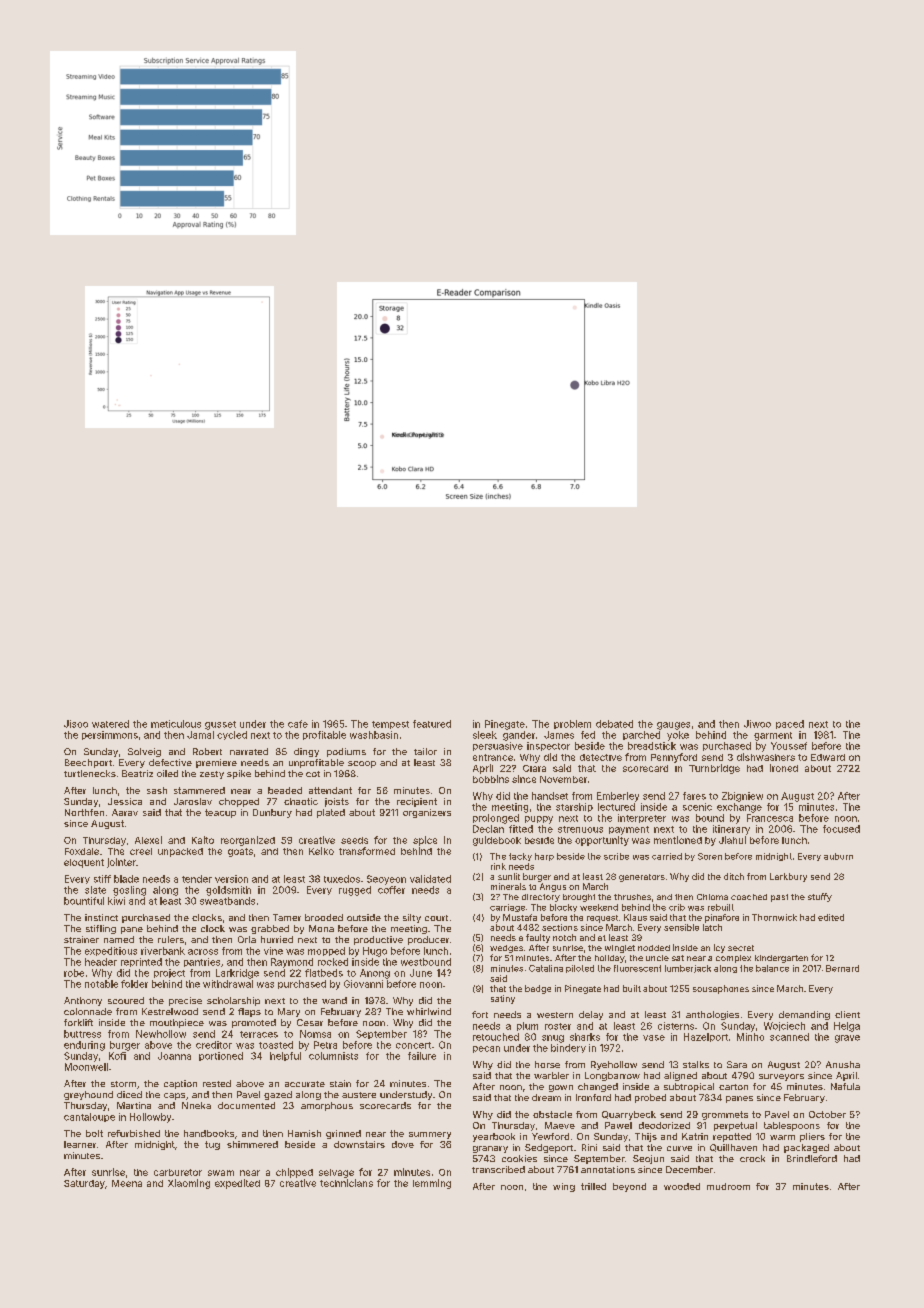 Image resolution: width=924 pixels, height=1308 pixels. Describe the element at coordinates (812, 1158) in the document. I see `Brindleford` at that location.
